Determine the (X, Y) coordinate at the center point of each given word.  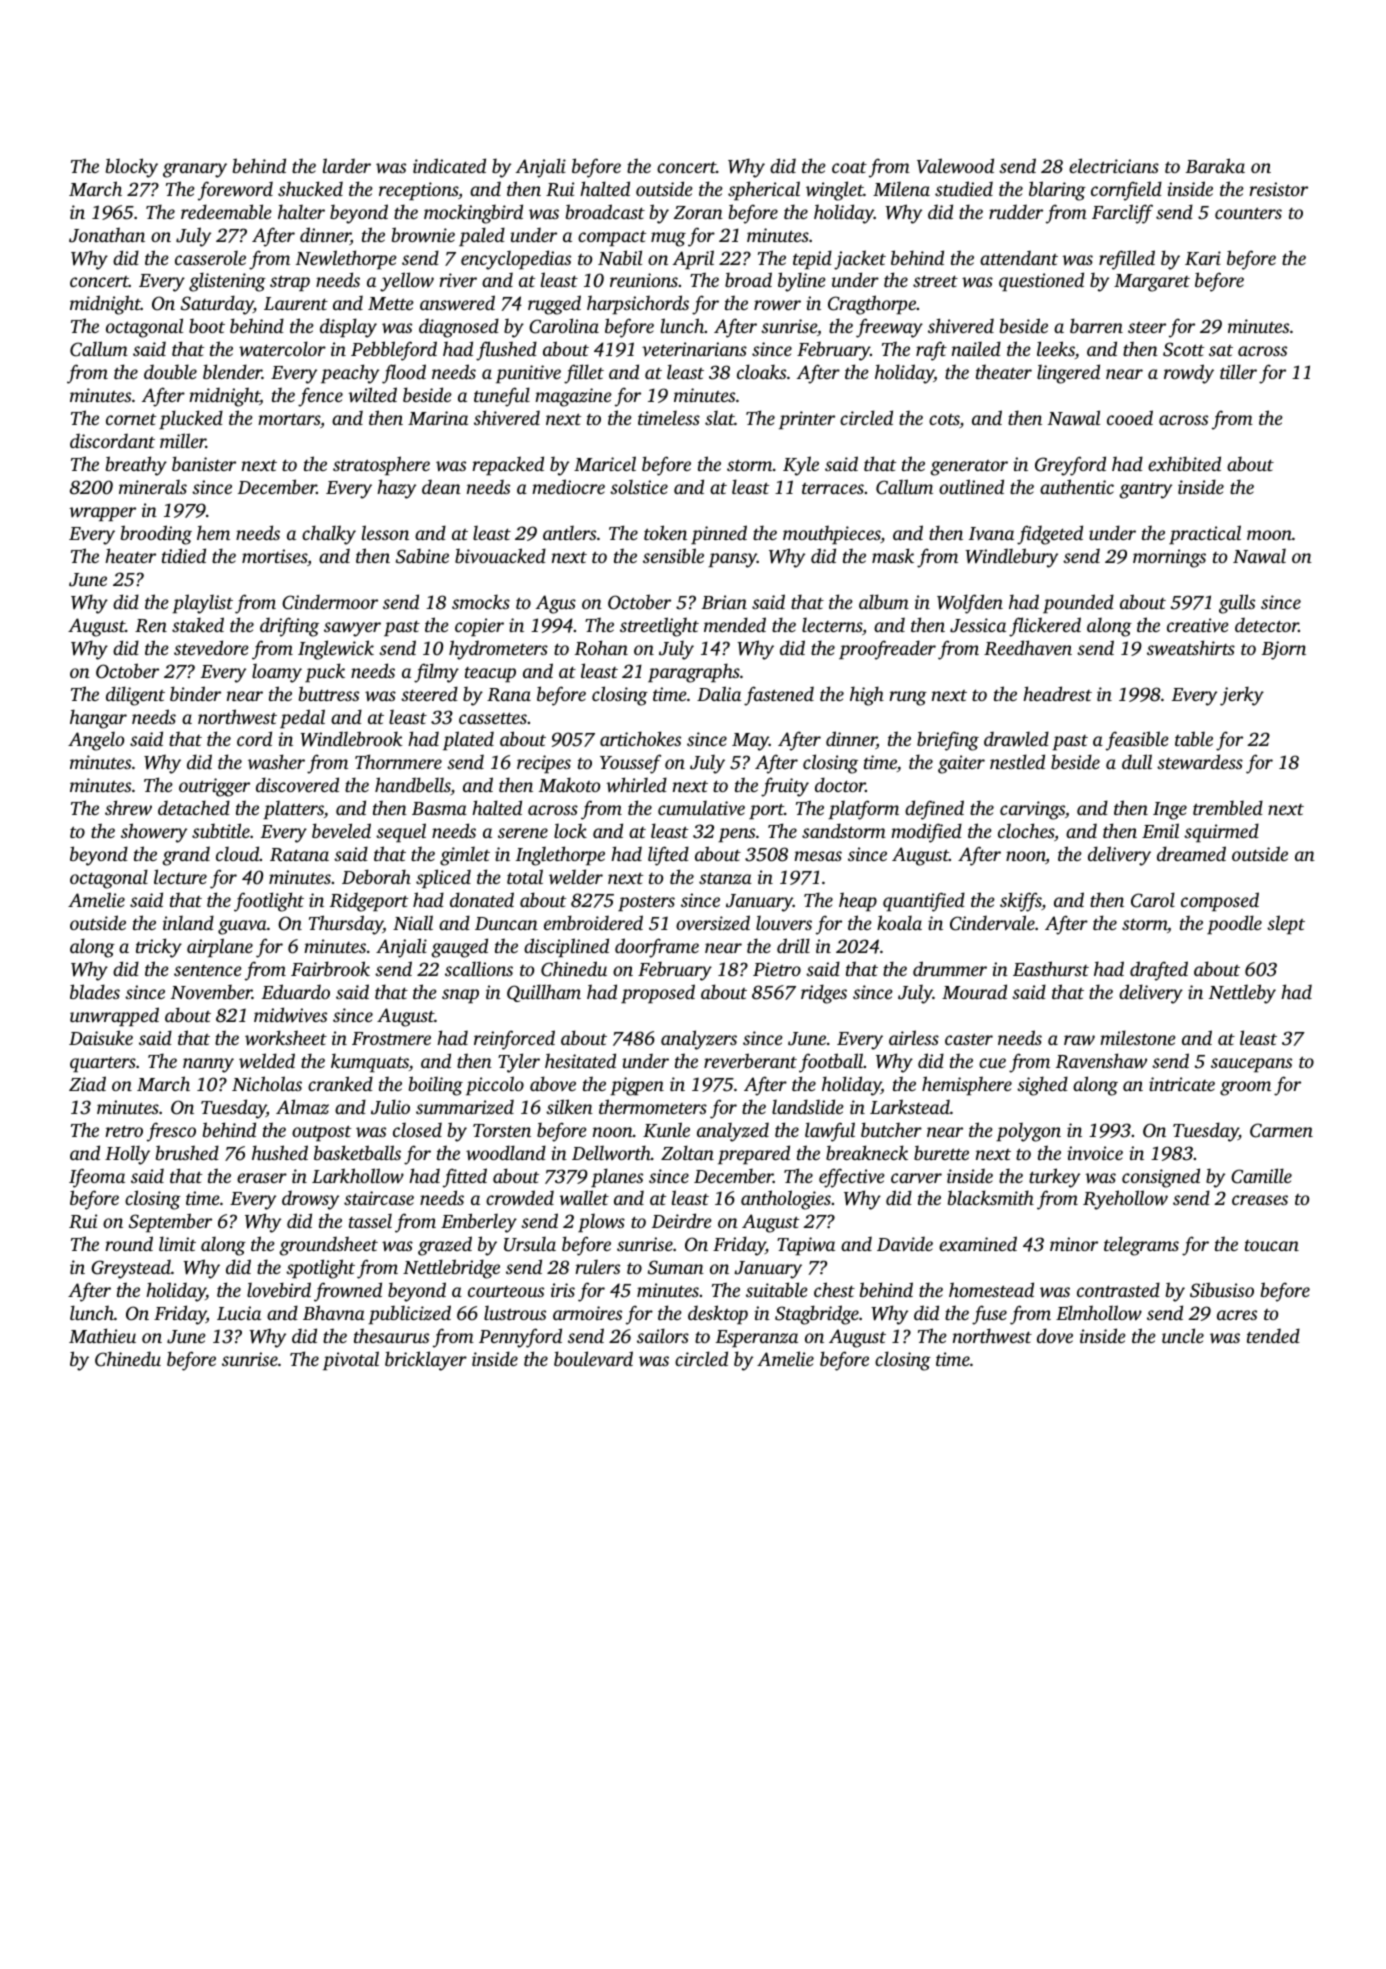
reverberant (750, 1060)
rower (777, 305)
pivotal (351, 1360)
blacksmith (991, 1197)
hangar (98, 719)
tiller (1238, 371)
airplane (220, 947)
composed (1220, 901)
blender (232, 371)
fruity (785, 787)
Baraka (1215, 165)
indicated (449, 165)
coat (849, 167)
